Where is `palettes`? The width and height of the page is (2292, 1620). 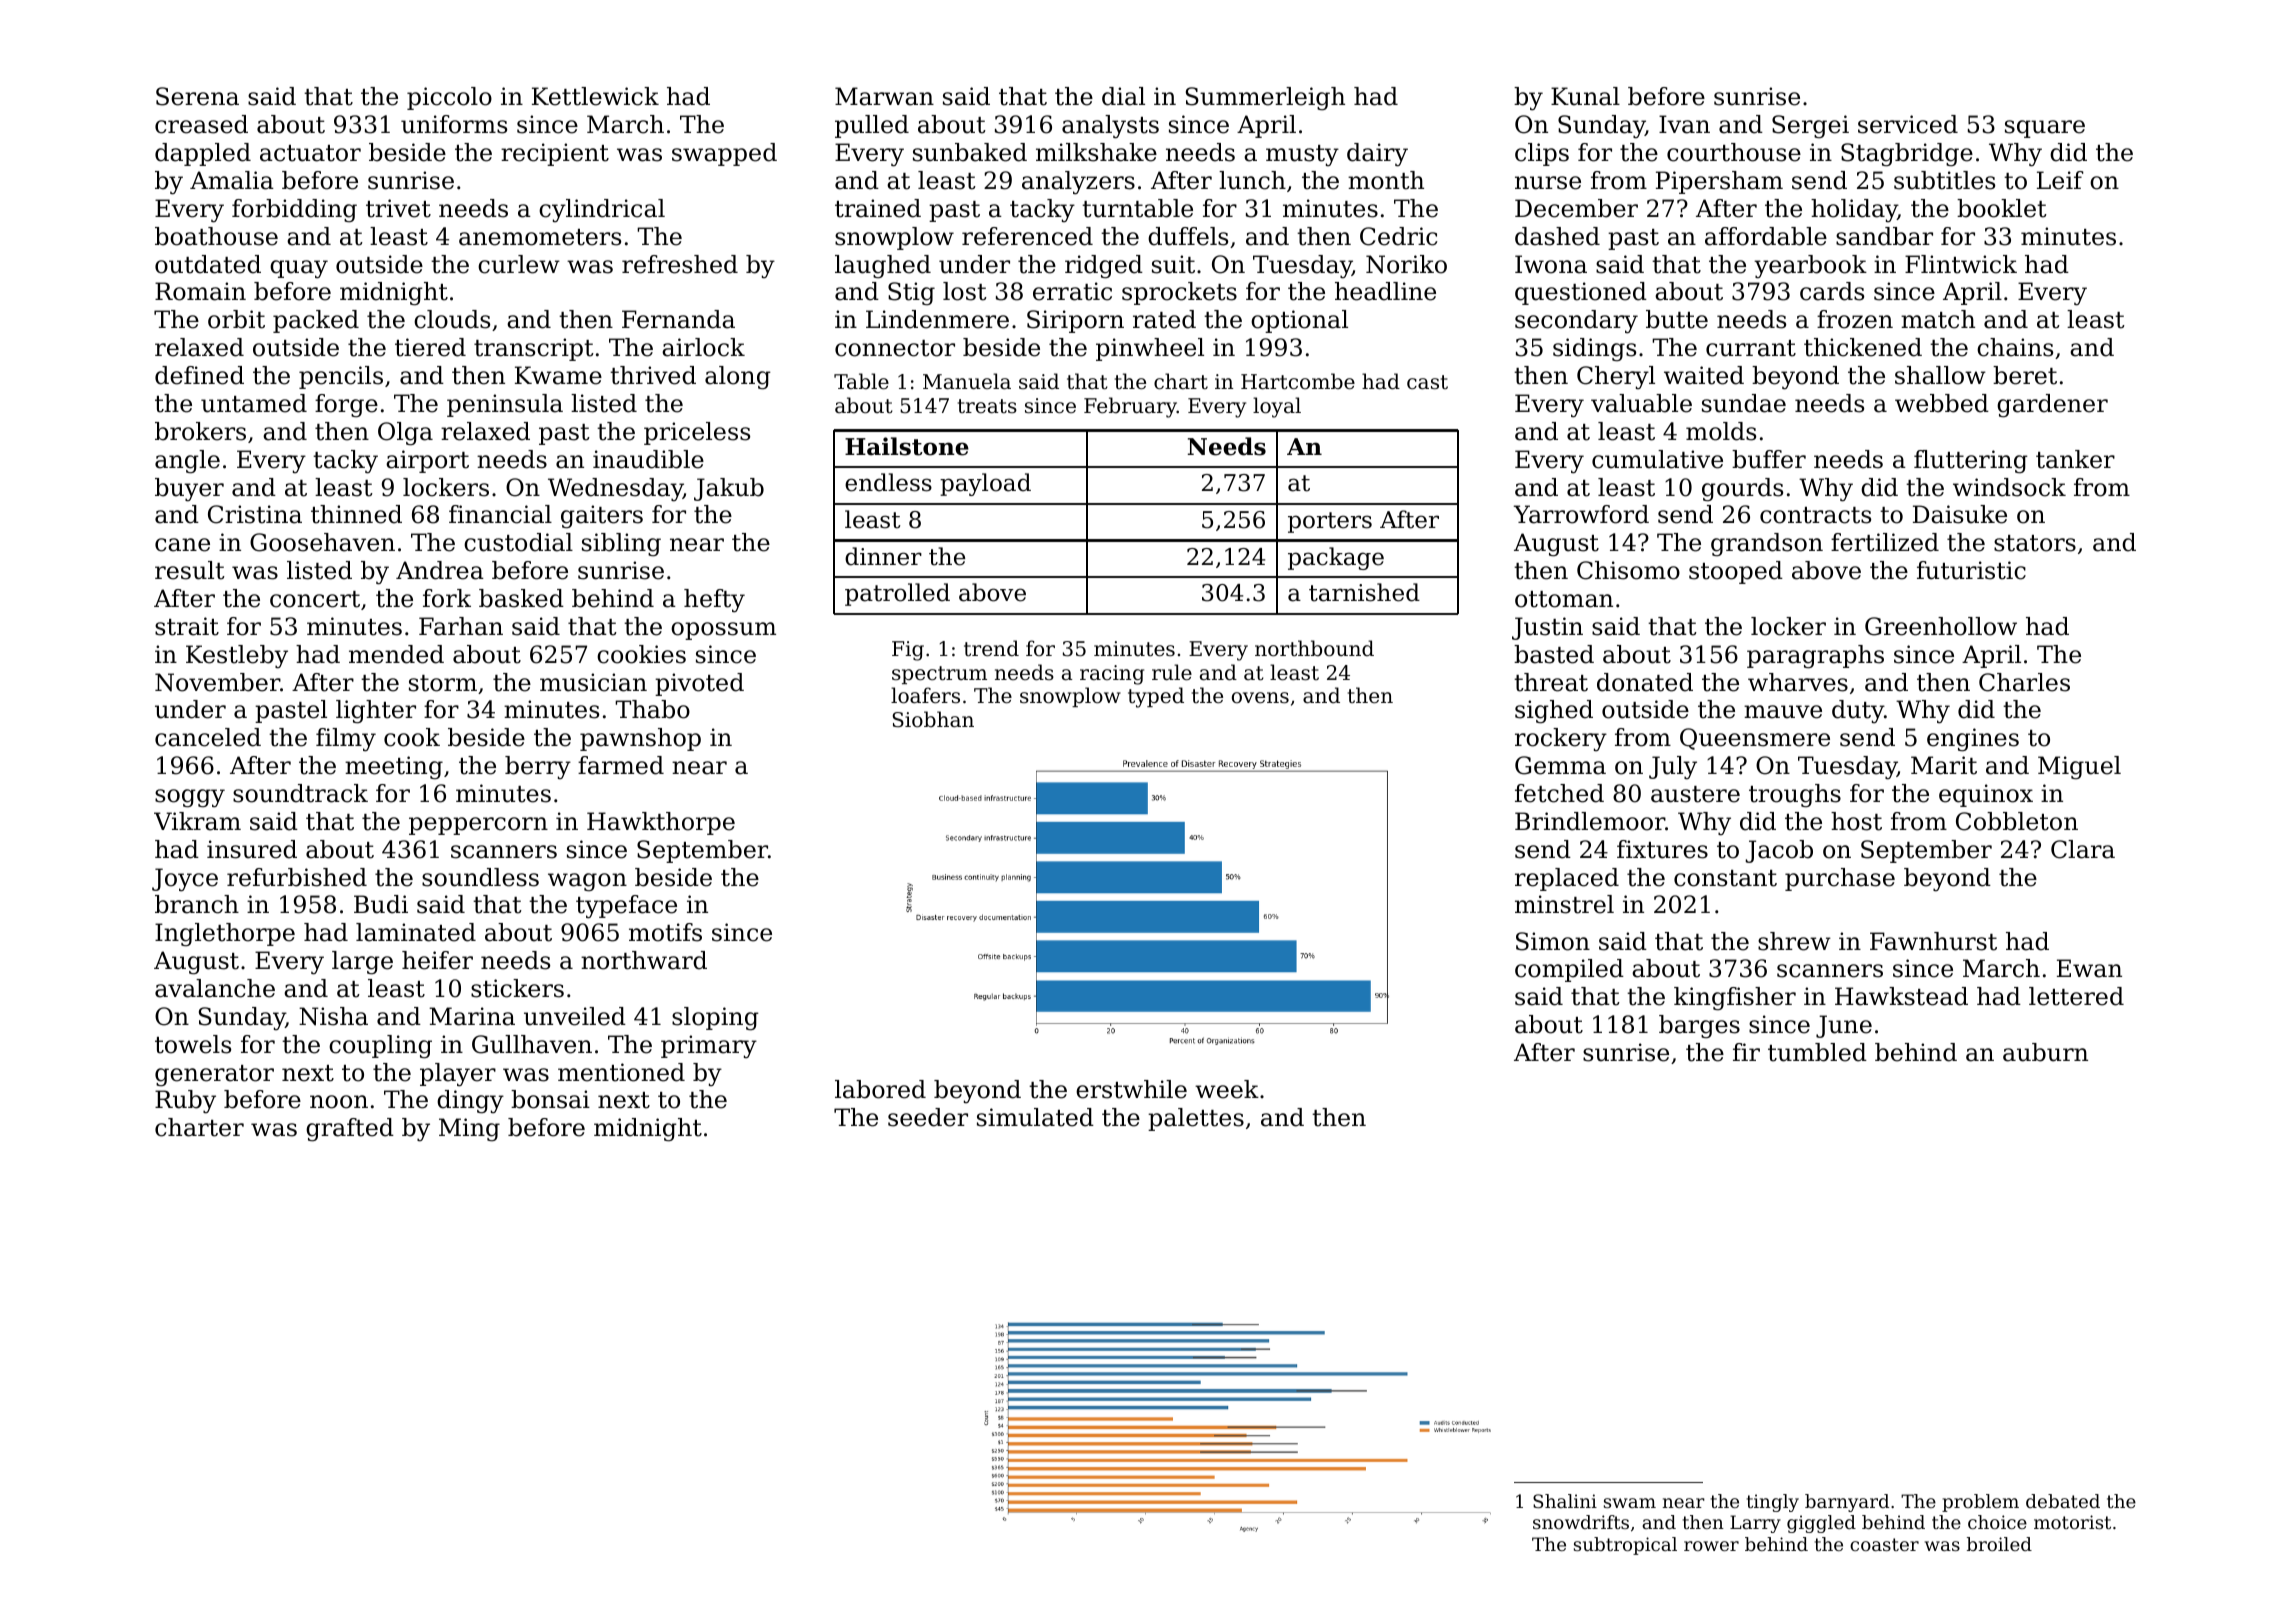 palettes is located at coordinates (1196, 1119).
